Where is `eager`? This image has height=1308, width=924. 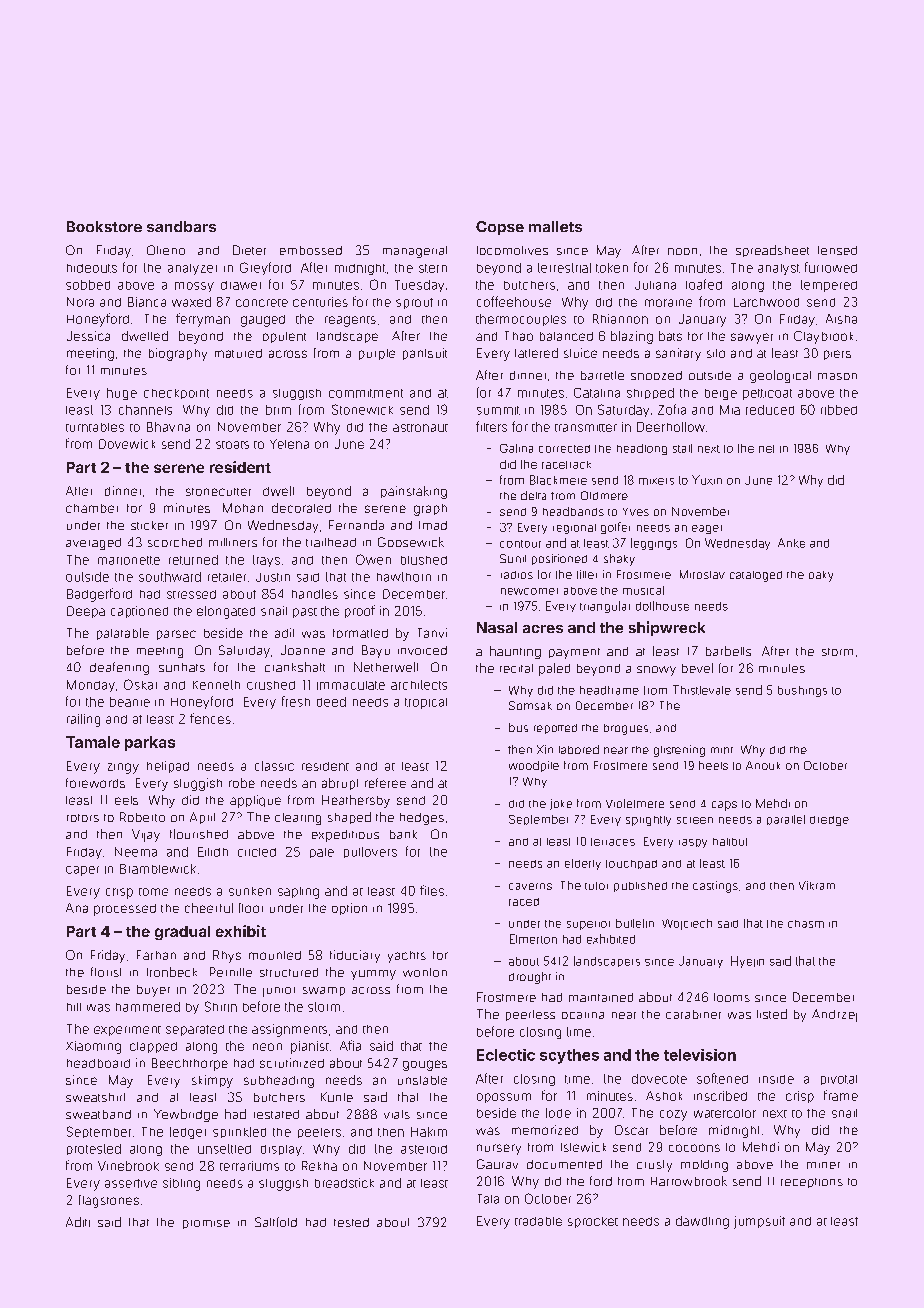
eager is located at coordinates (707, 529).
